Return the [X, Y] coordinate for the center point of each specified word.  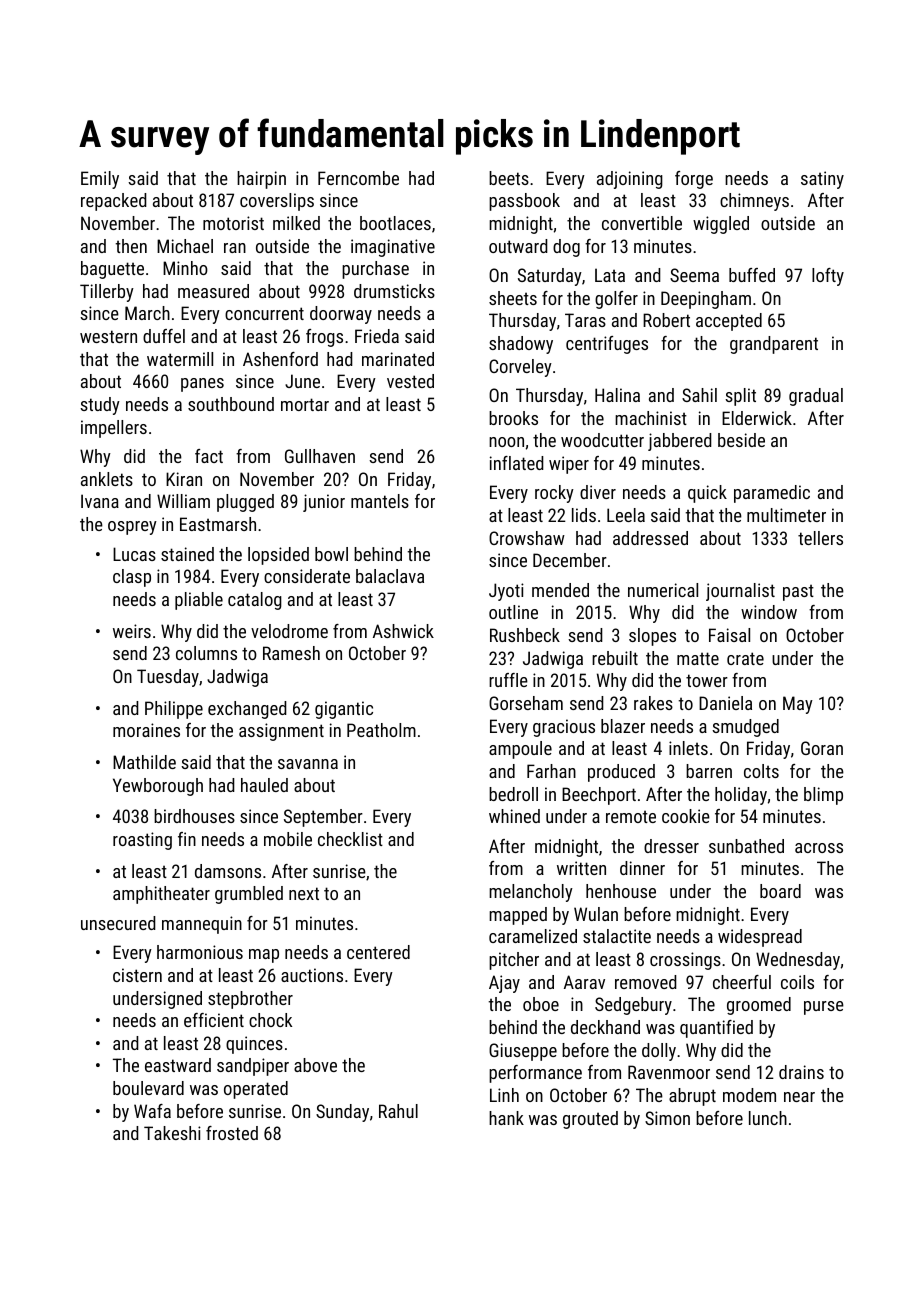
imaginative [393, 248]
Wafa [152, 1111]
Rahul [398, 1111]
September [323, 818]
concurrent [264, 313]
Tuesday [168, 678]
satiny [822, 180]
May [798, 705]
